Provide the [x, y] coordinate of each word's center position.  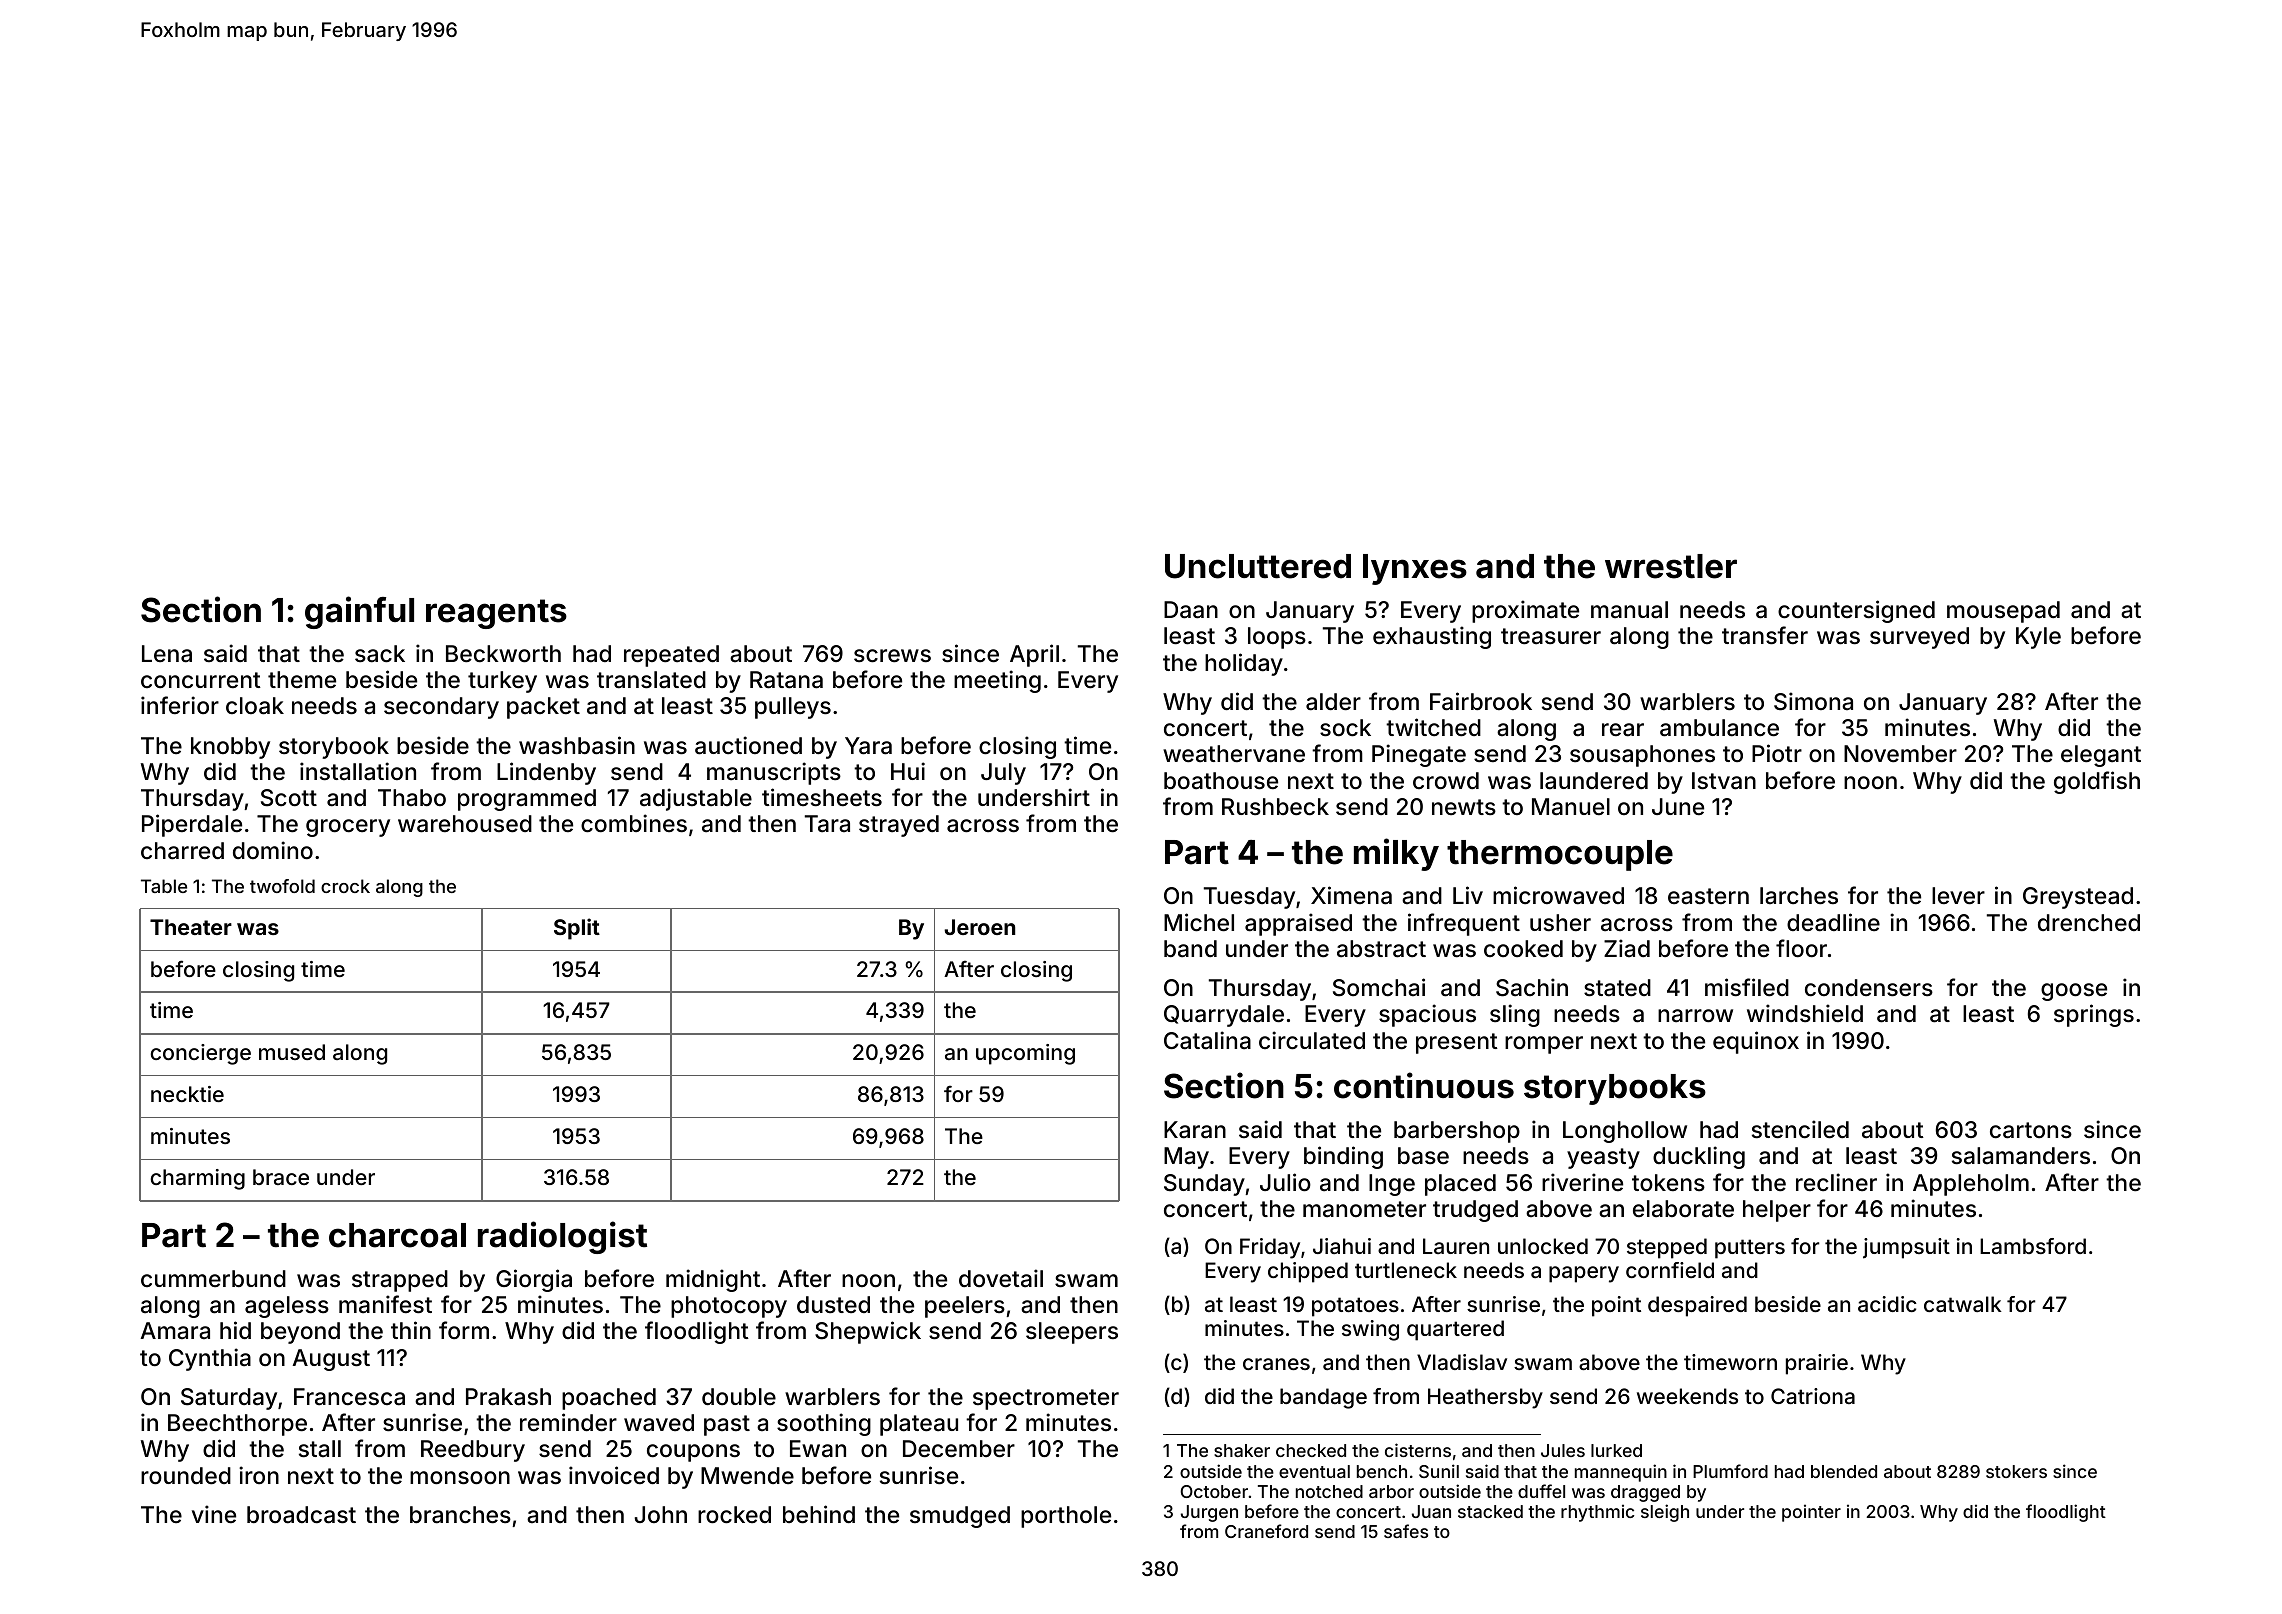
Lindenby [546, 773]
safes [1406, 1531]
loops [1277, 638]
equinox [1756, 1042]
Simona [1813, 701]
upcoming [1025, 1054]
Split [577, 929]
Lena [167, 654]
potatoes [1355, 1307]
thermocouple [1560, 855]
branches [460, 1515]
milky [1396, 854]
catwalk [1963, 1304]
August [331, 1360]
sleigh [1665, 1513]
